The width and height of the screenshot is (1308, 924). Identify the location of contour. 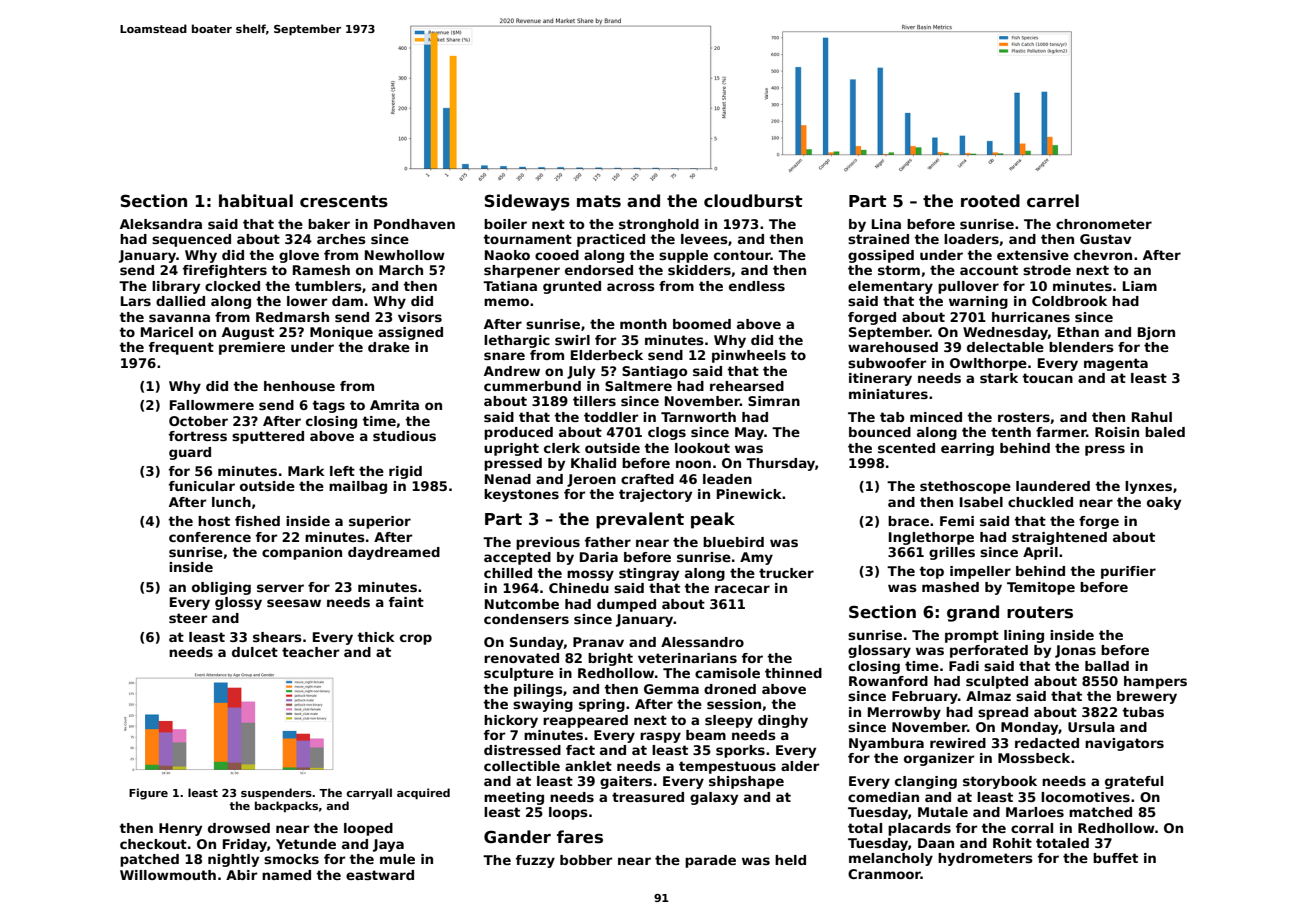
(742, 255).
